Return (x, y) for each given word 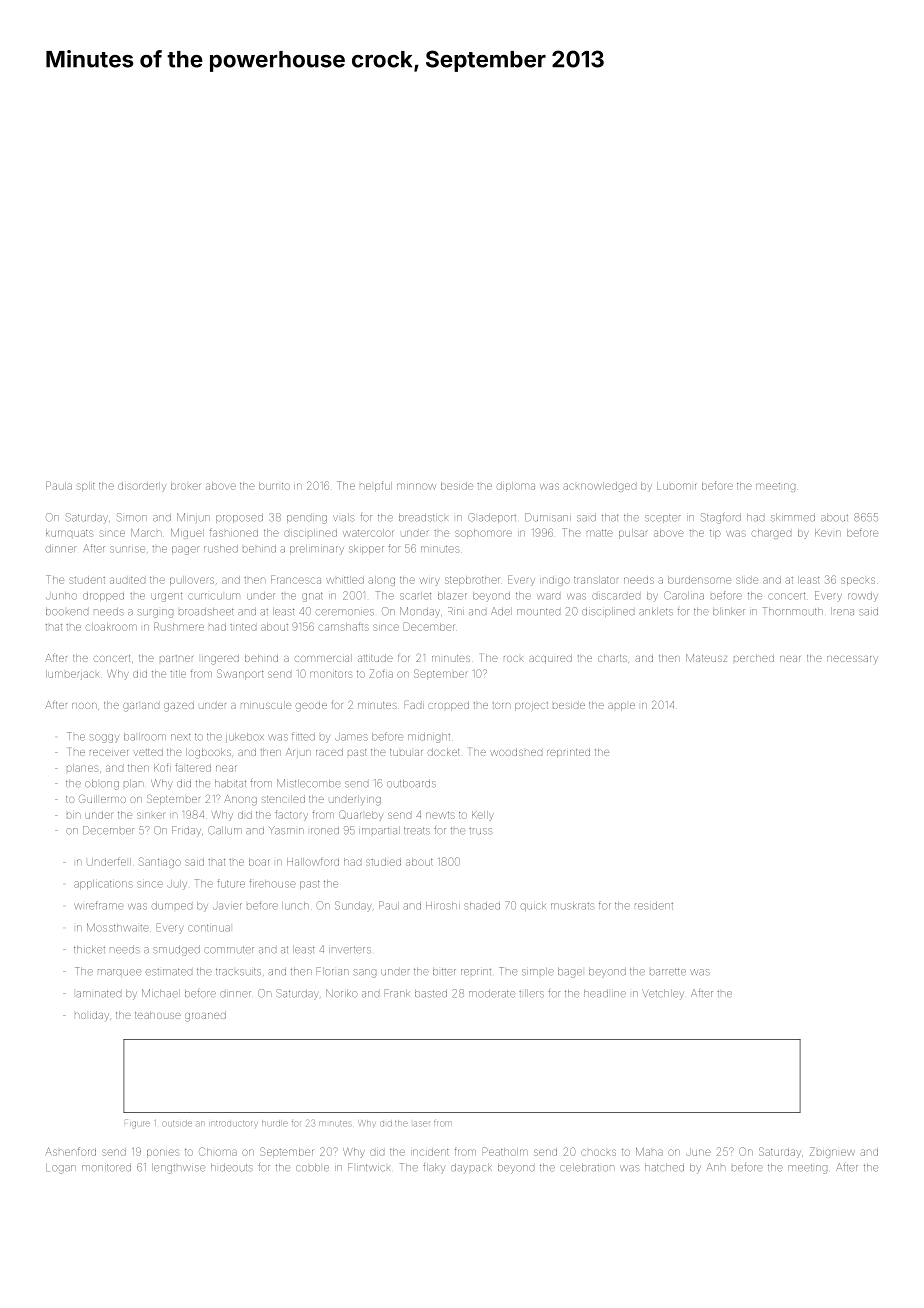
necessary (852, 659)
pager (185, 550)
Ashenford (71, 1151)
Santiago (160, 862)
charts (612, 658)
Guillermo (102, 798)
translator (596, 580)
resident (654, 906)
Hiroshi (443, 906)
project (531, 706)
